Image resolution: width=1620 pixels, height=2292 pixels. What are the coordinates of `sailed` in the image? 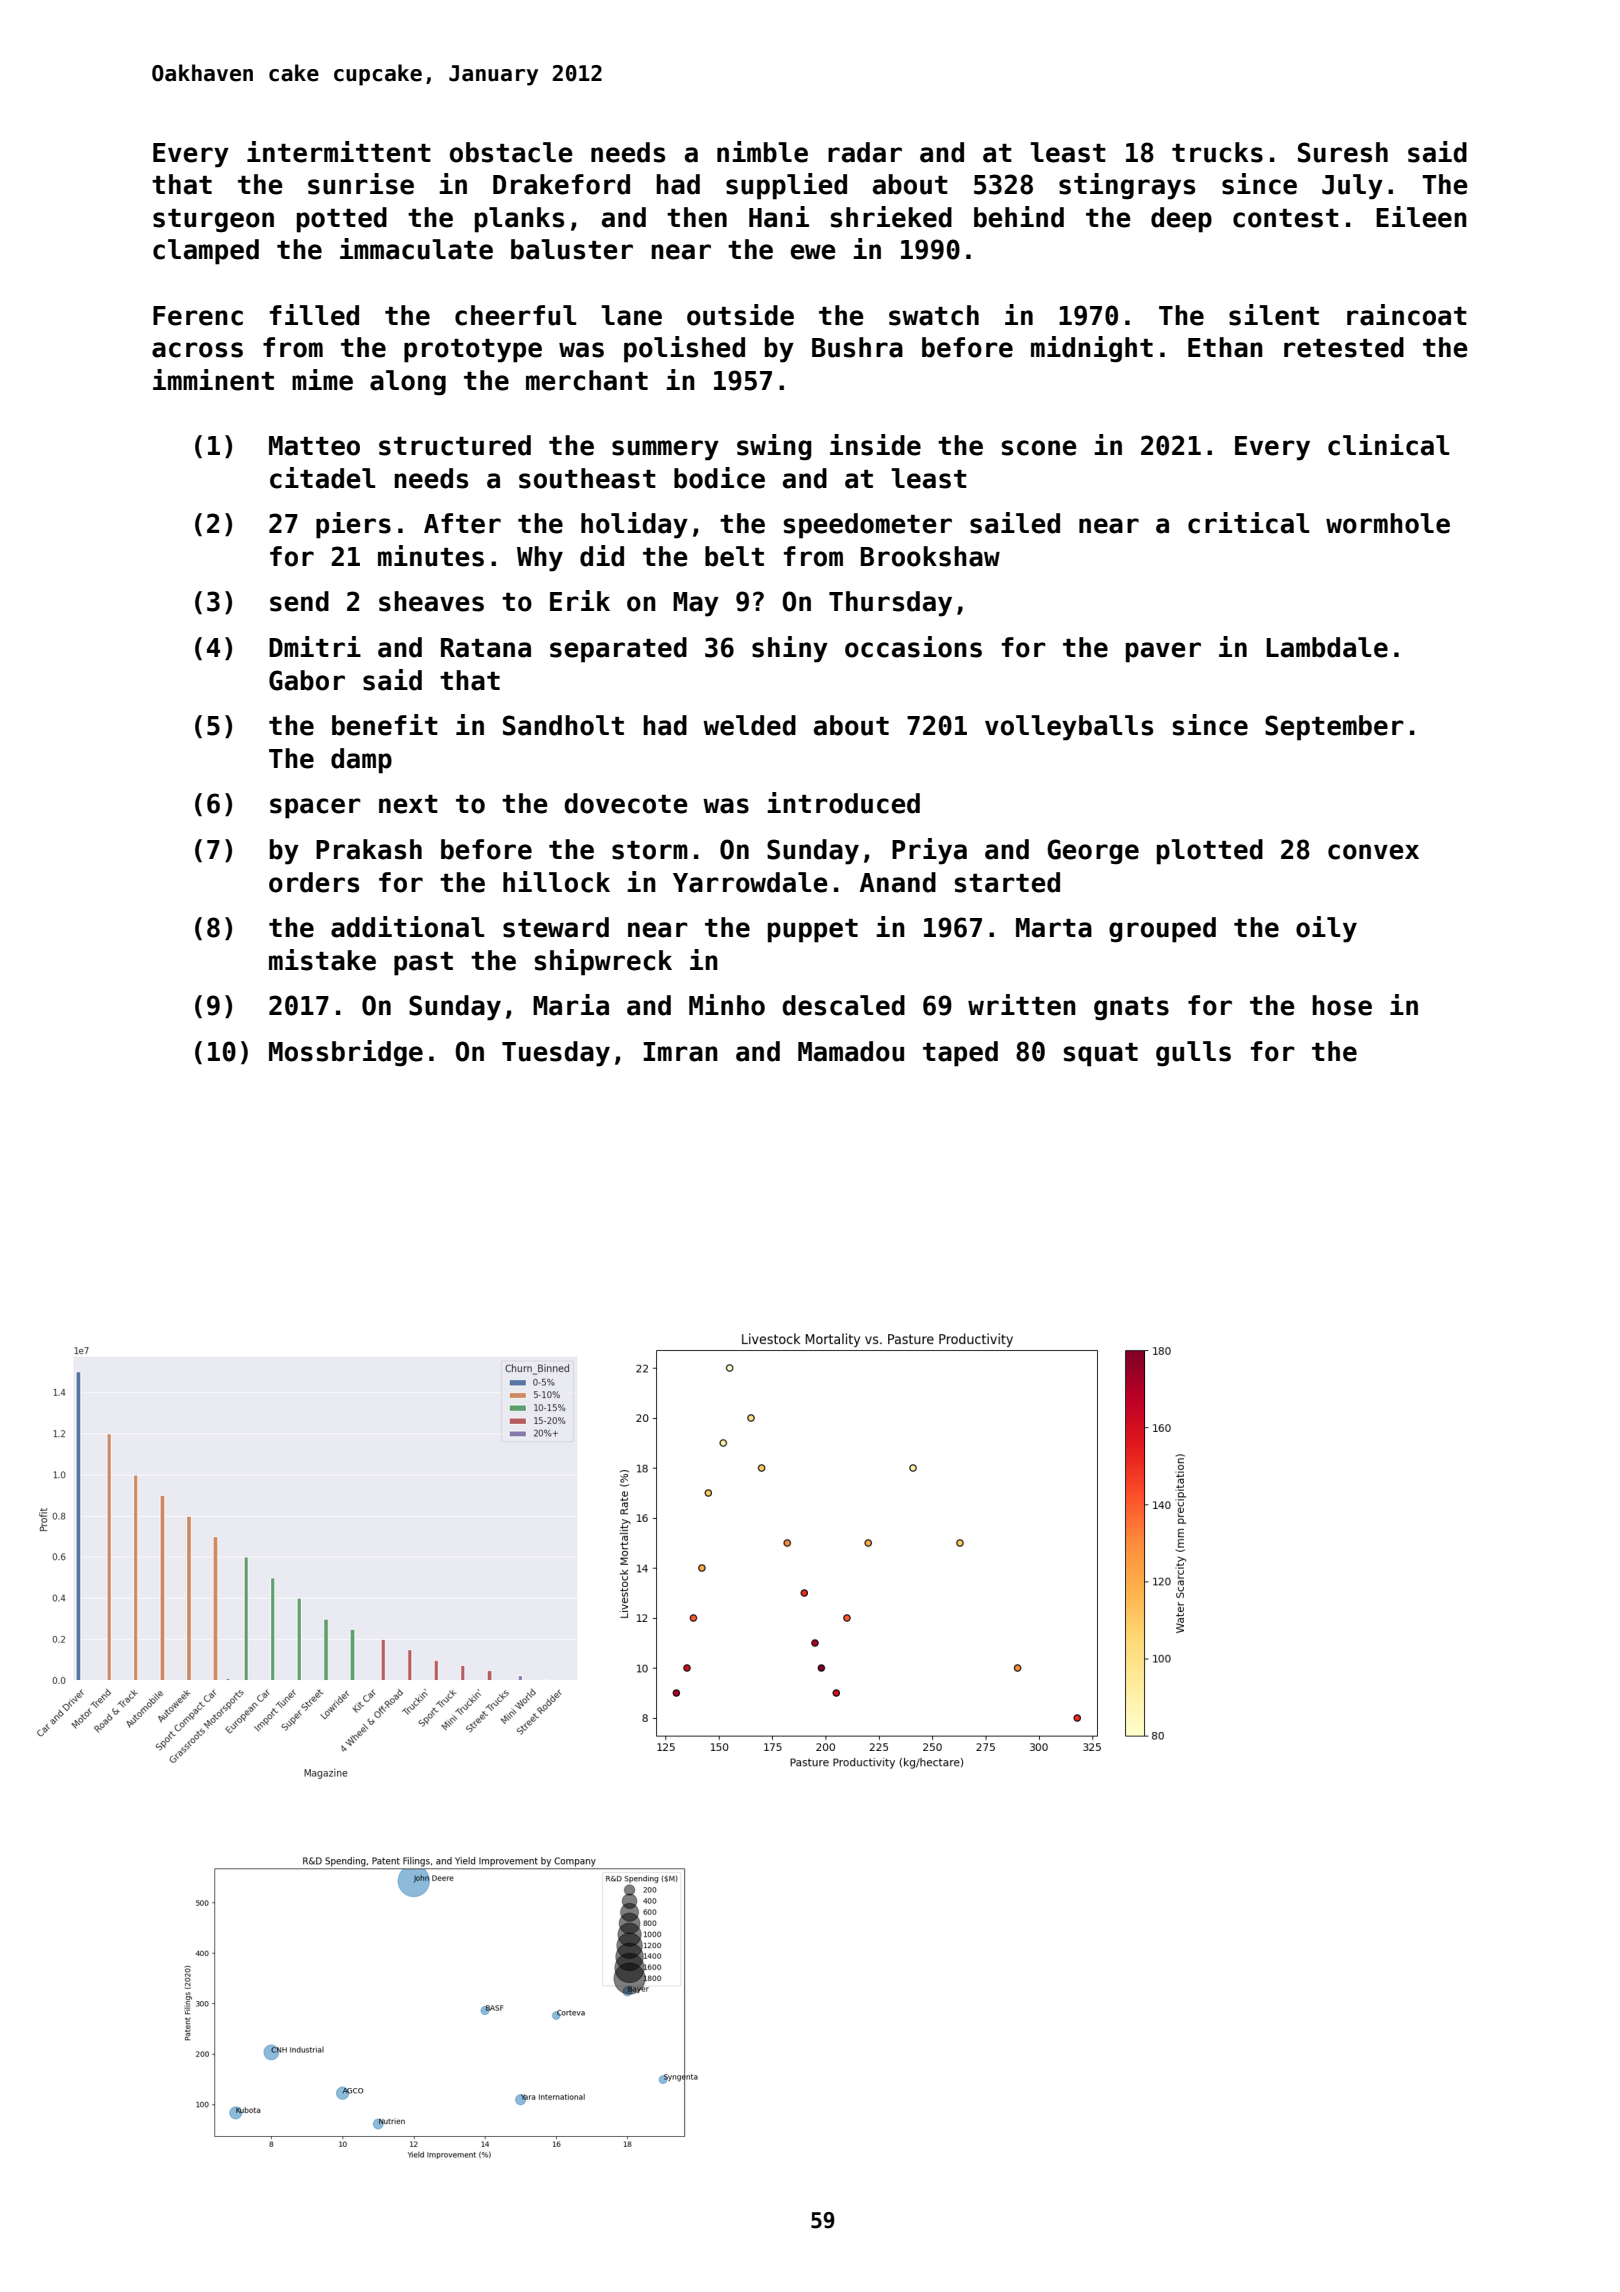 It's located at (1015, 523).
